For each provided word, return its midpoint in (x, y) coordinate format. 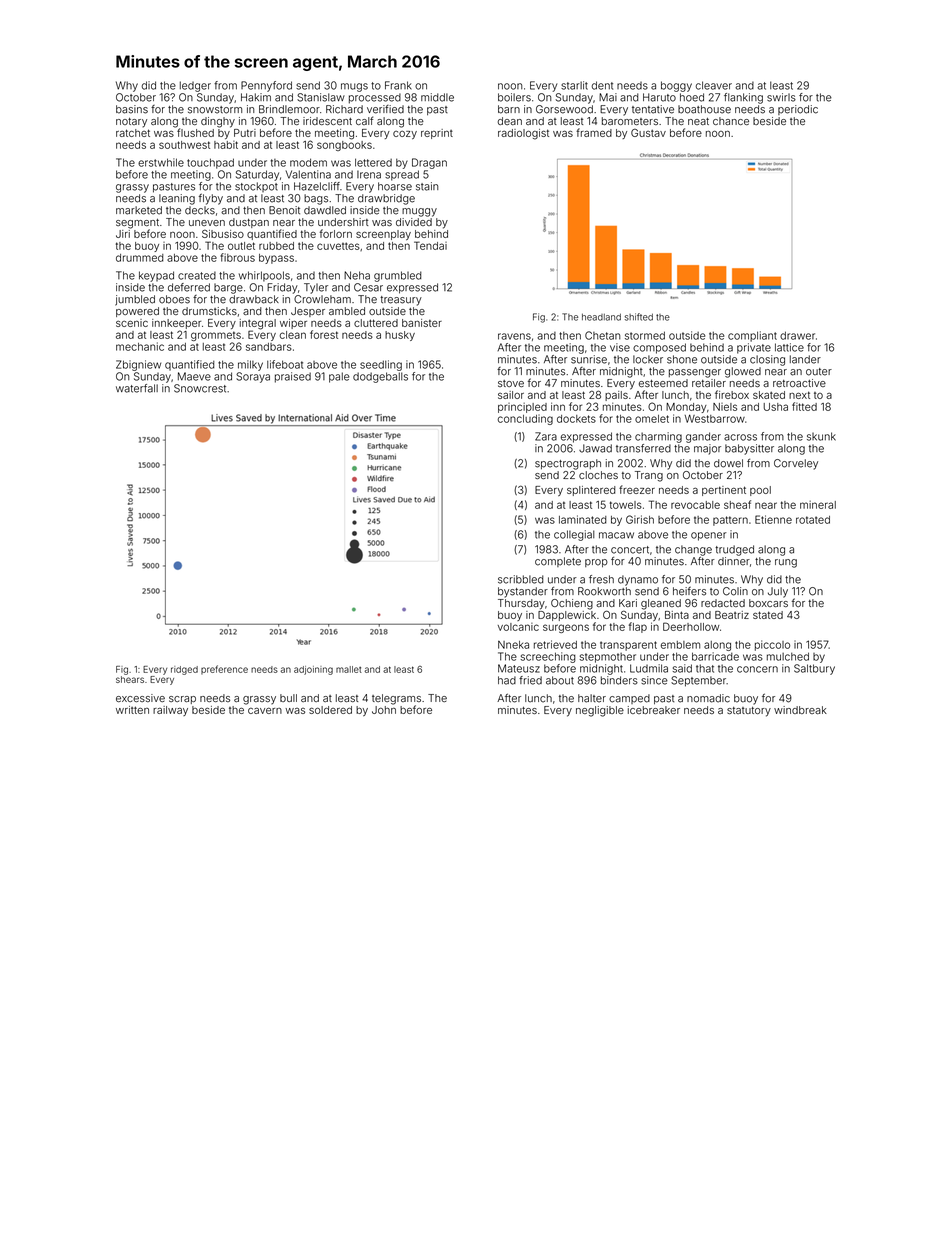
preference (224, 669)
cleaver (713, 85)
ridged (184, 670)
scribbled (521, 579)
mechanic (140, 346)
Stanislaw (321, 97)
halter (592, 698)
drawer (797, 335)
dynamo (638, 580)
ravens (514, 336)
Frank (398, 85)
